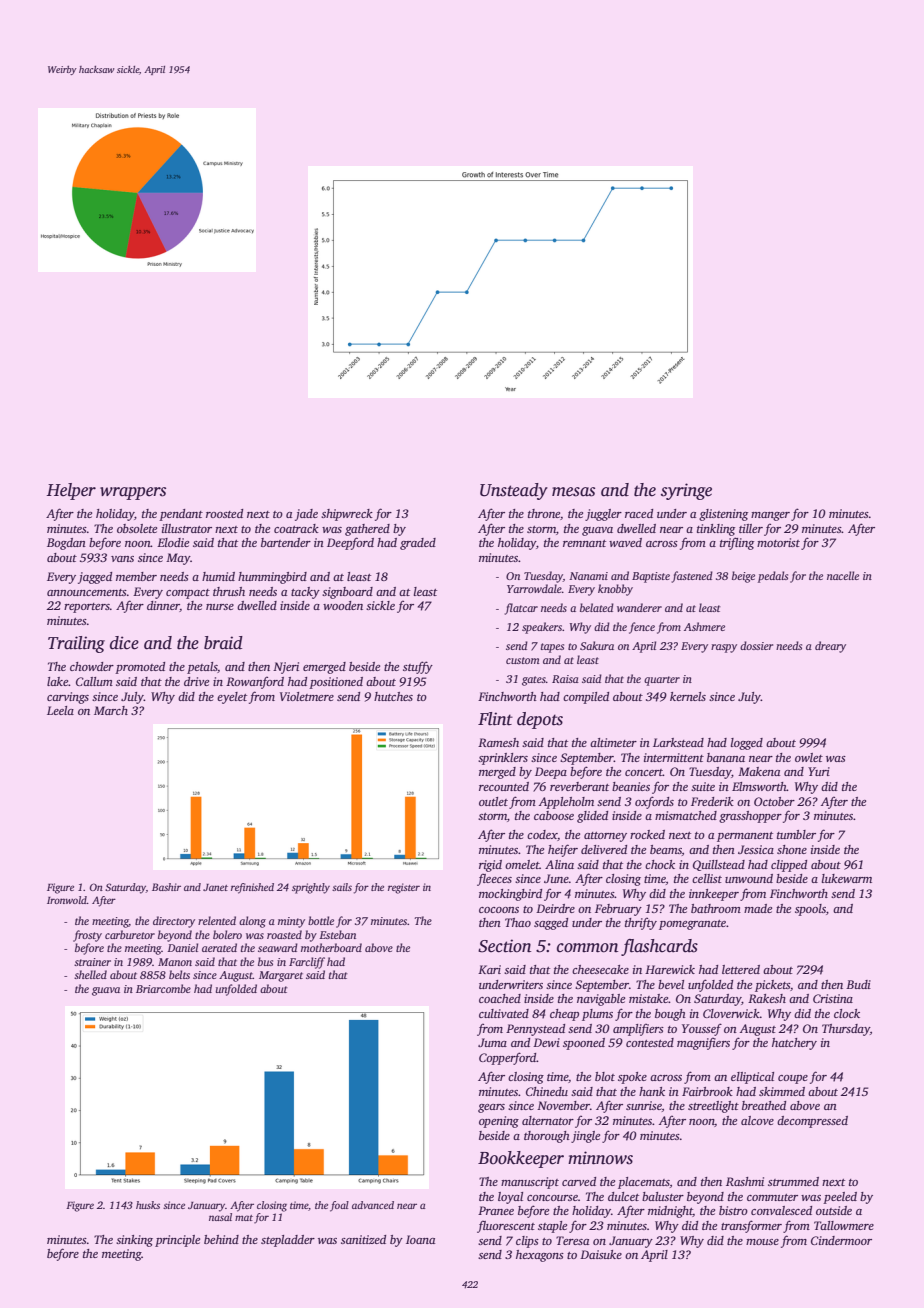  Describe the element at coordinates (166, 887) in the document. I see `Bashir` at that location.
